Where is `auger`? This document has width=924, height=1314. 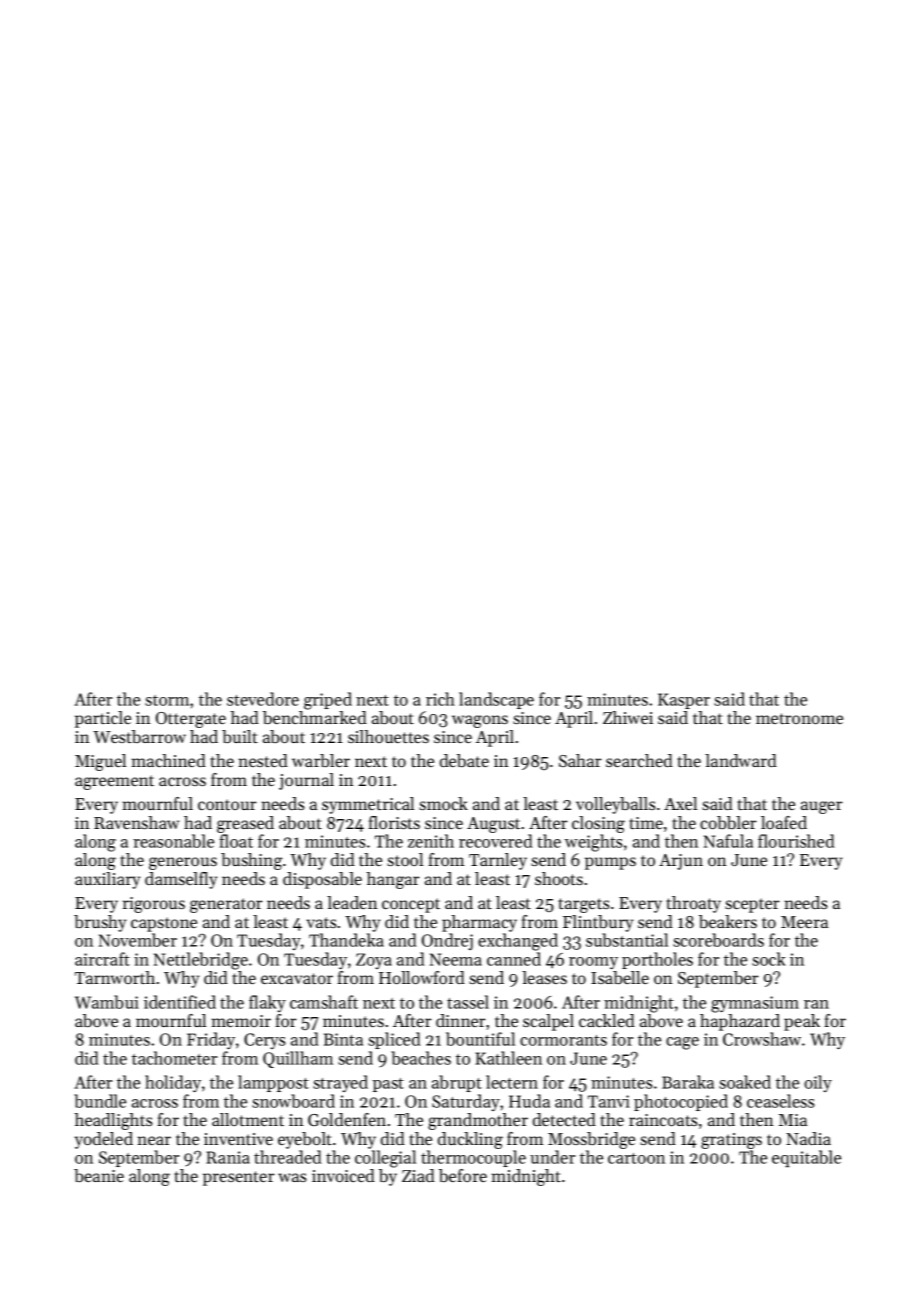 auger is located at coordinates (822, 807).
